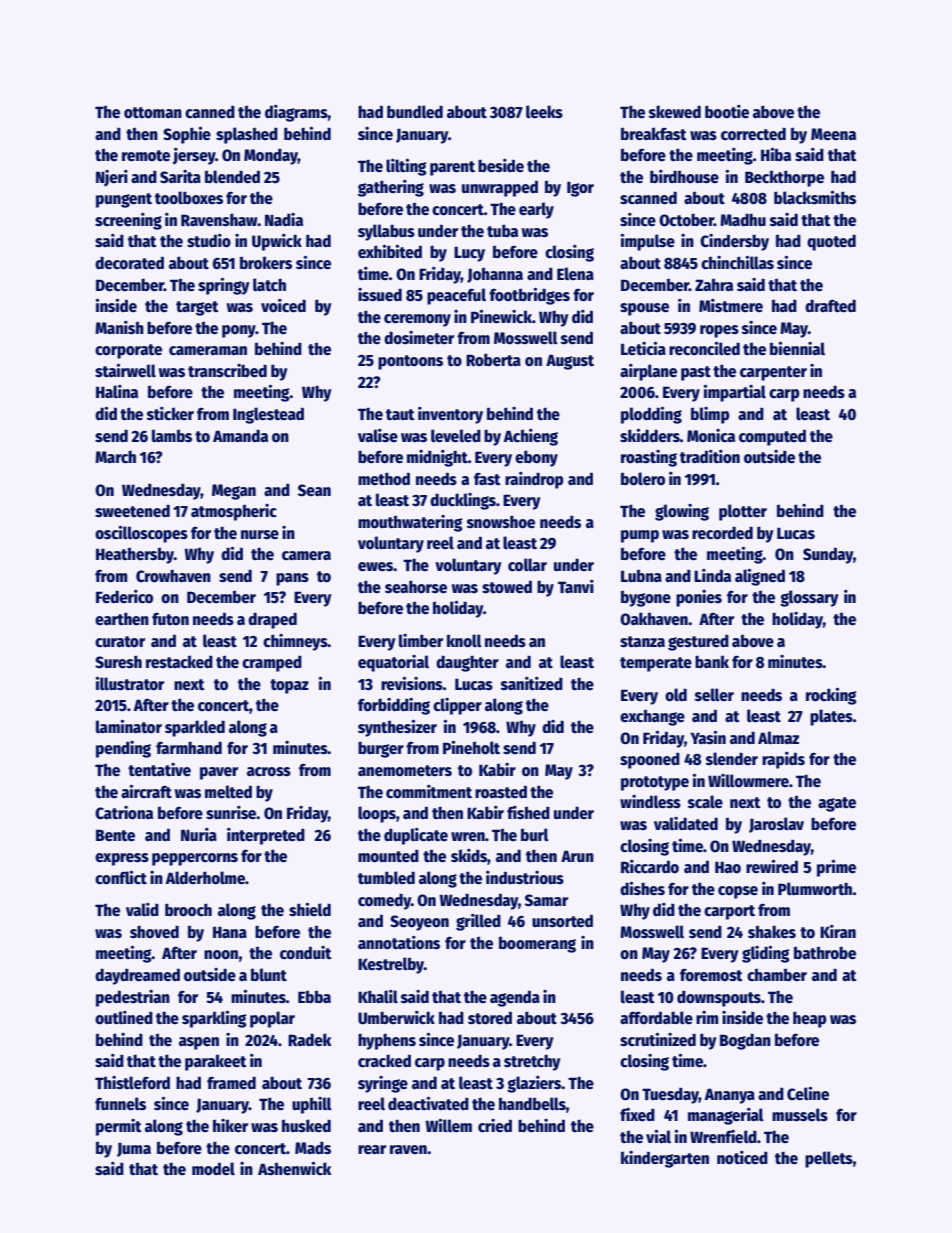 The image size is (952, 1233). I want to click on Sunday, so click(828, 555).
